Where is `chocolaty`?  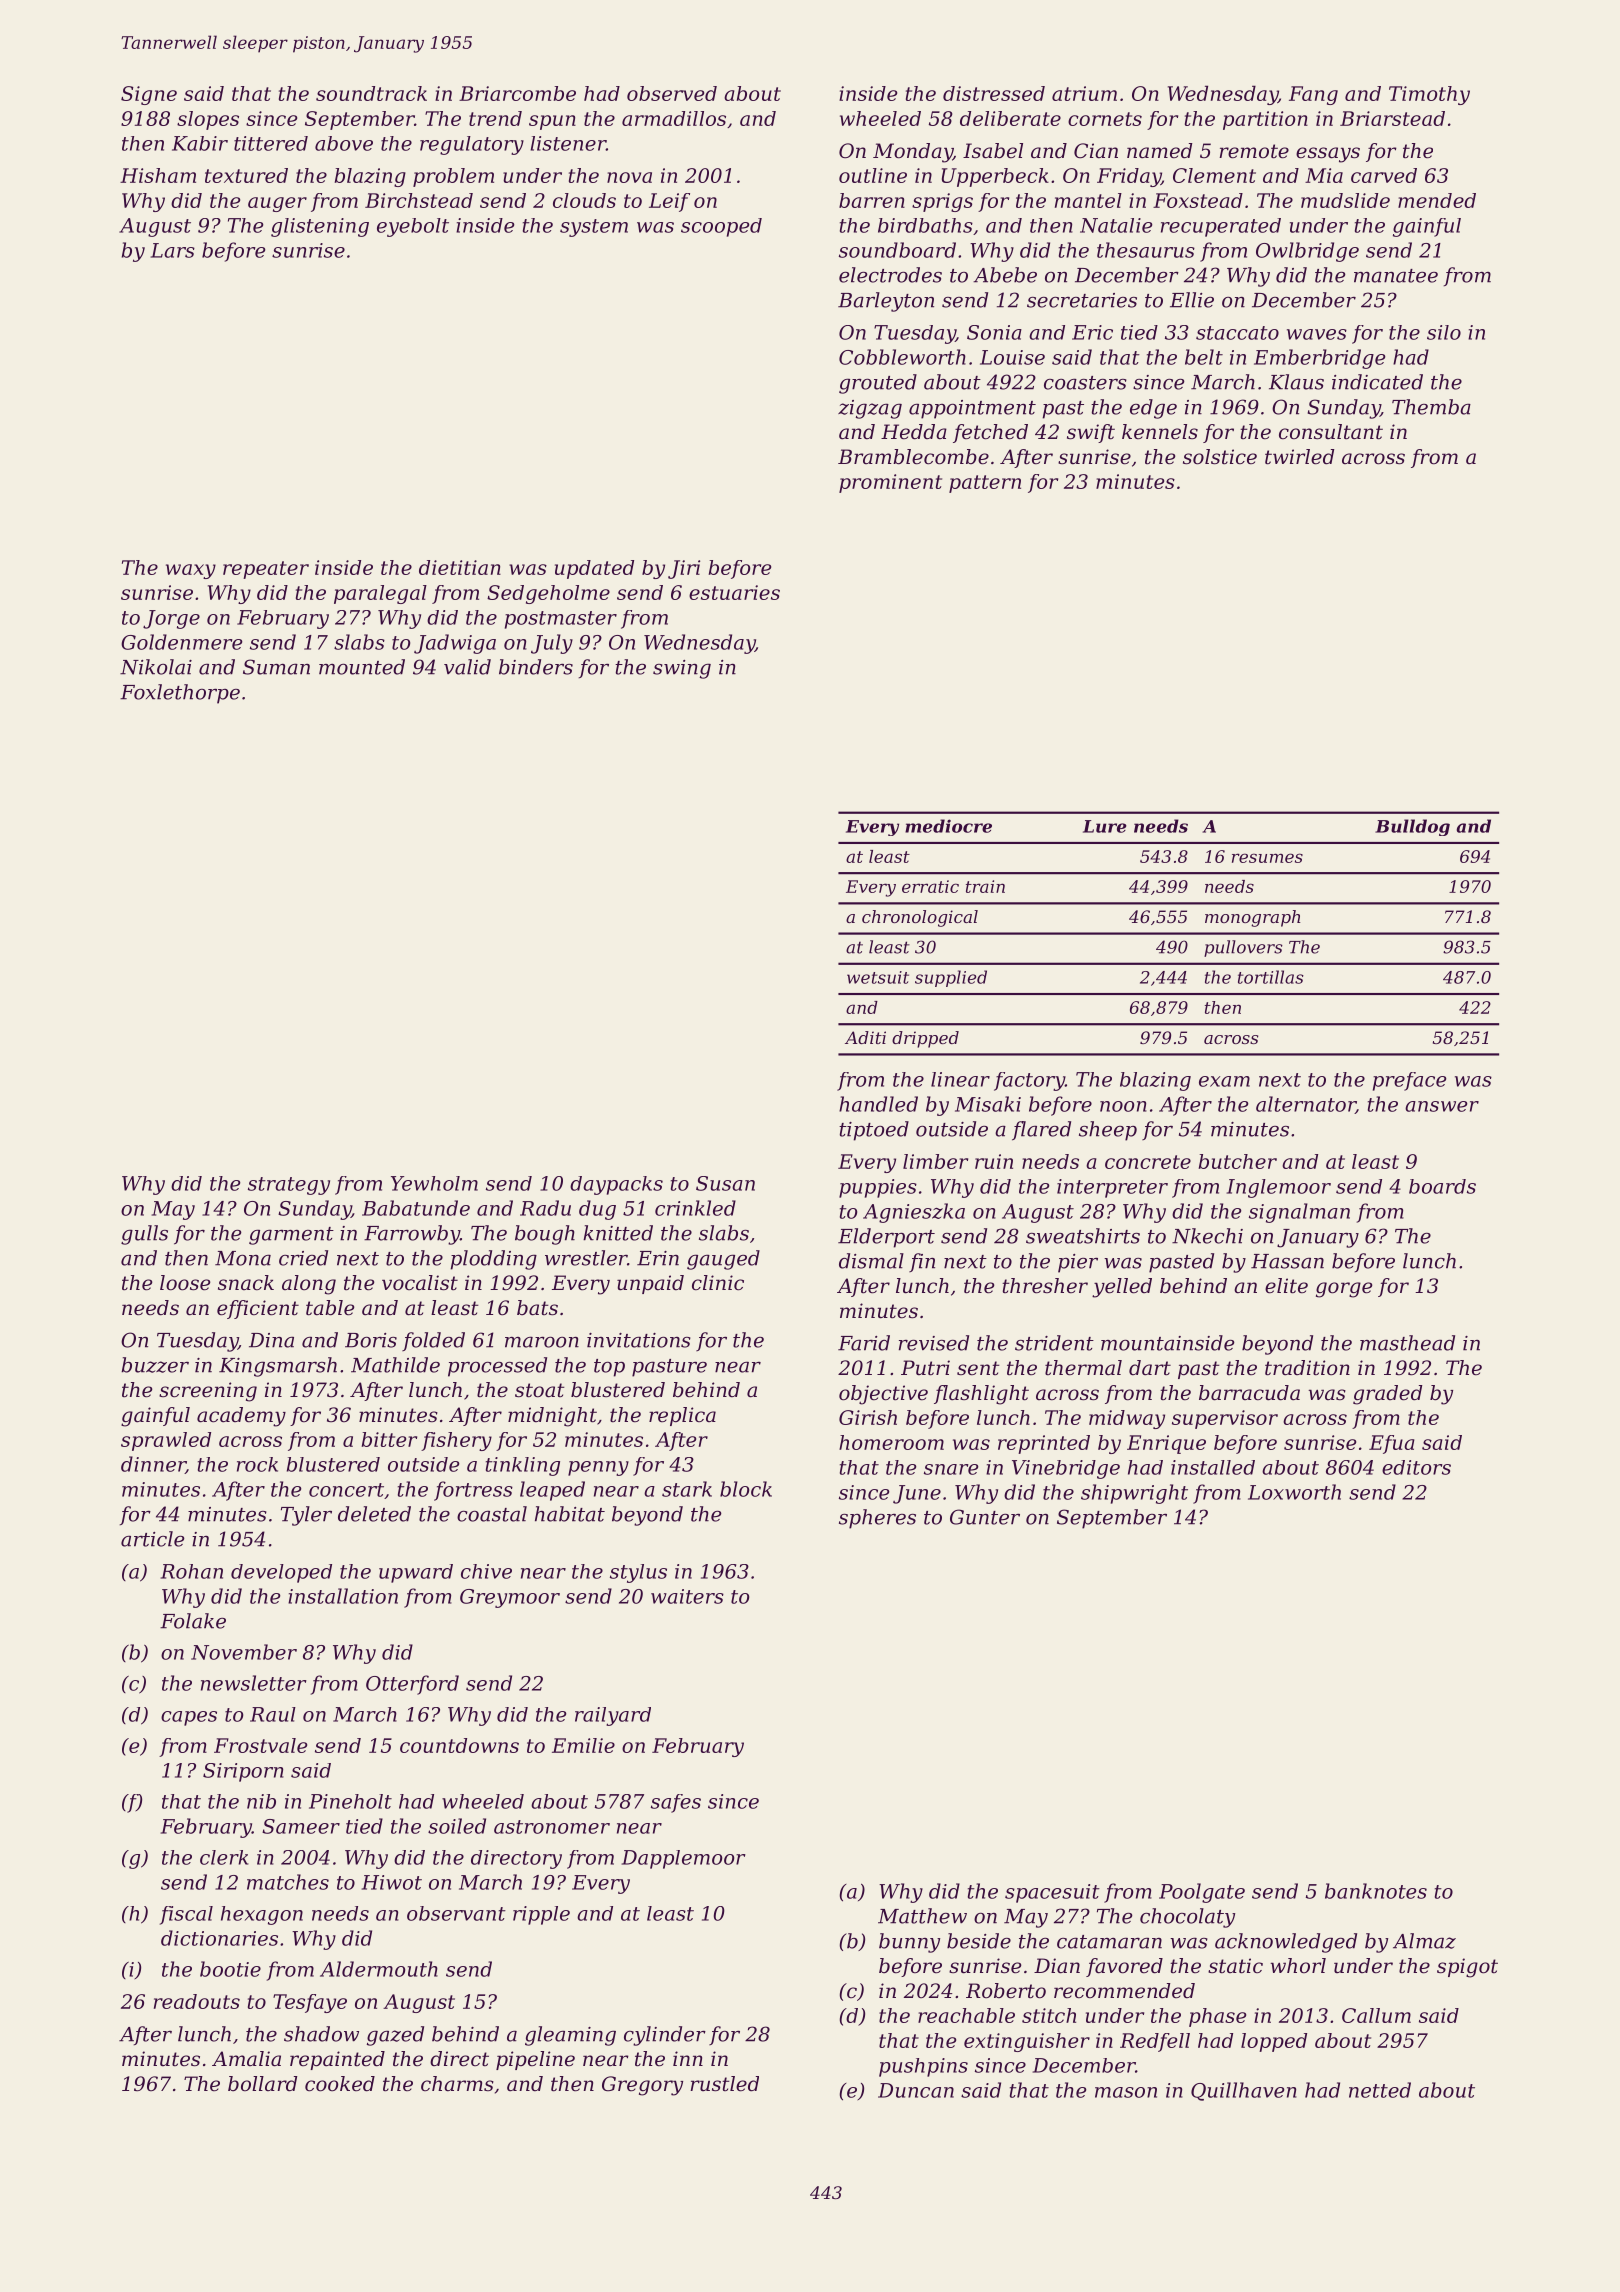
chocolaty is located at coordinates (1187, 1918).
